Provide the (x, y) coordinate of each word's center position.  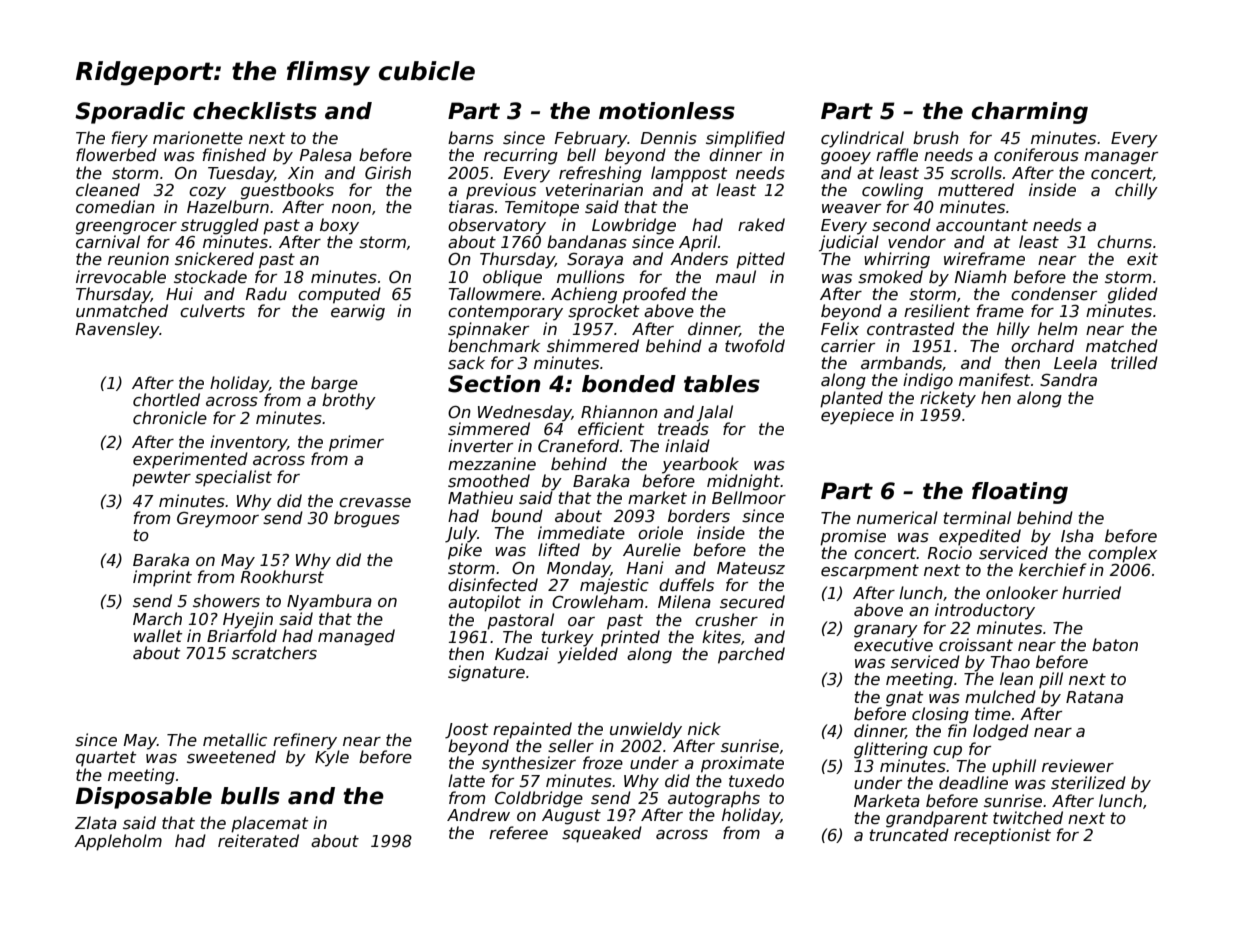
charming (1029, 113)
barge (334, 384)
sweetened (231, 757)
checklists (255, 111)
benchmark (494, 345)
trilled (1134, 363)
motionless (667, 111)
